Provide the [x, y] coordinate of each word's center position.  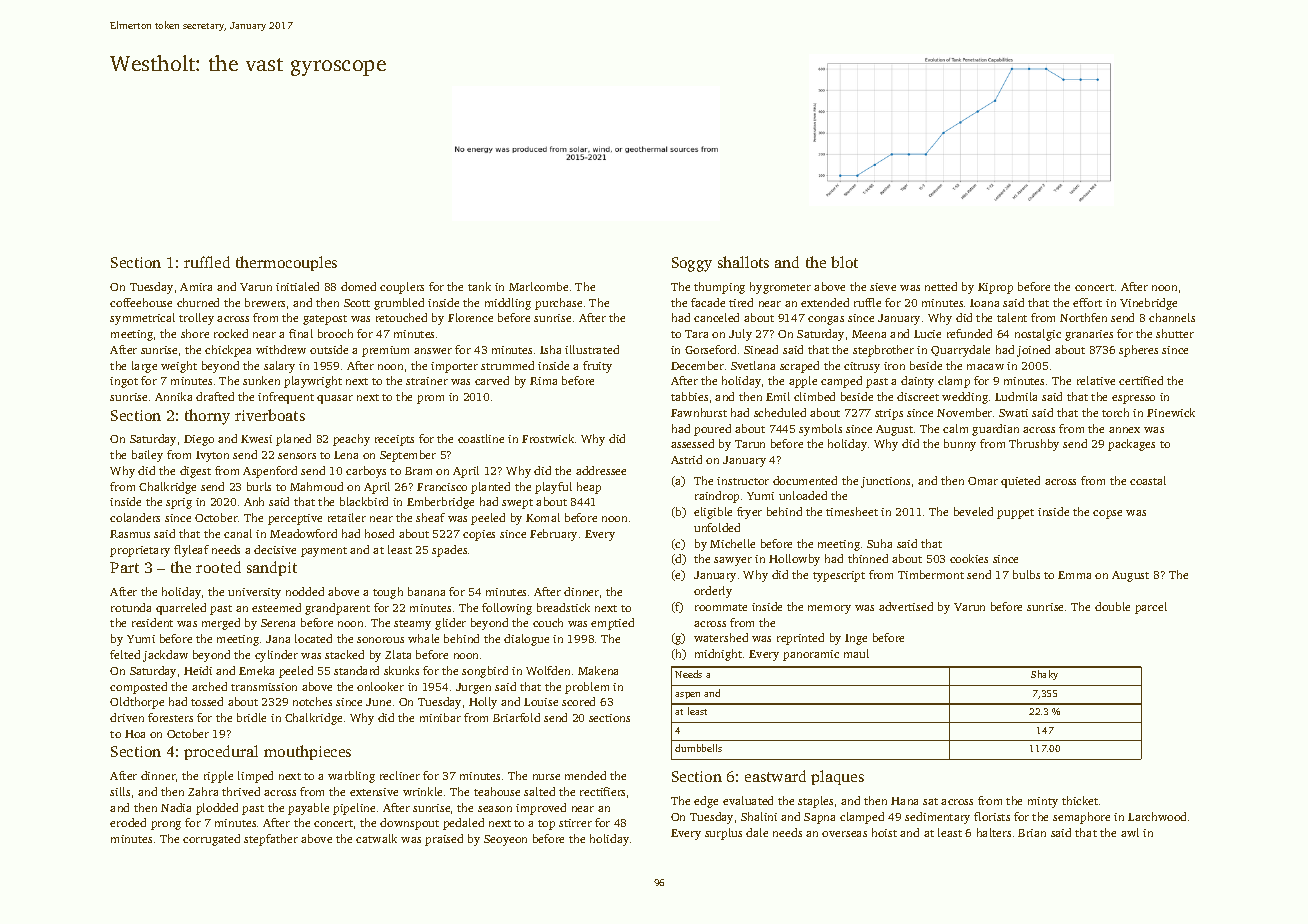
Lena [346, 455]
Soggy [692, 264]
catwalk [376, 838]
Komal [543, 517]
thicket [1080, 800]
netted [941, 286]
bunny [960, 445]
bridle [251, 717]
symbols [820, 430]
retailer [347, 517]
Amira [196, 287]
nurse [546, 777]
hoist [884, 832]
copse [1107, 514]
